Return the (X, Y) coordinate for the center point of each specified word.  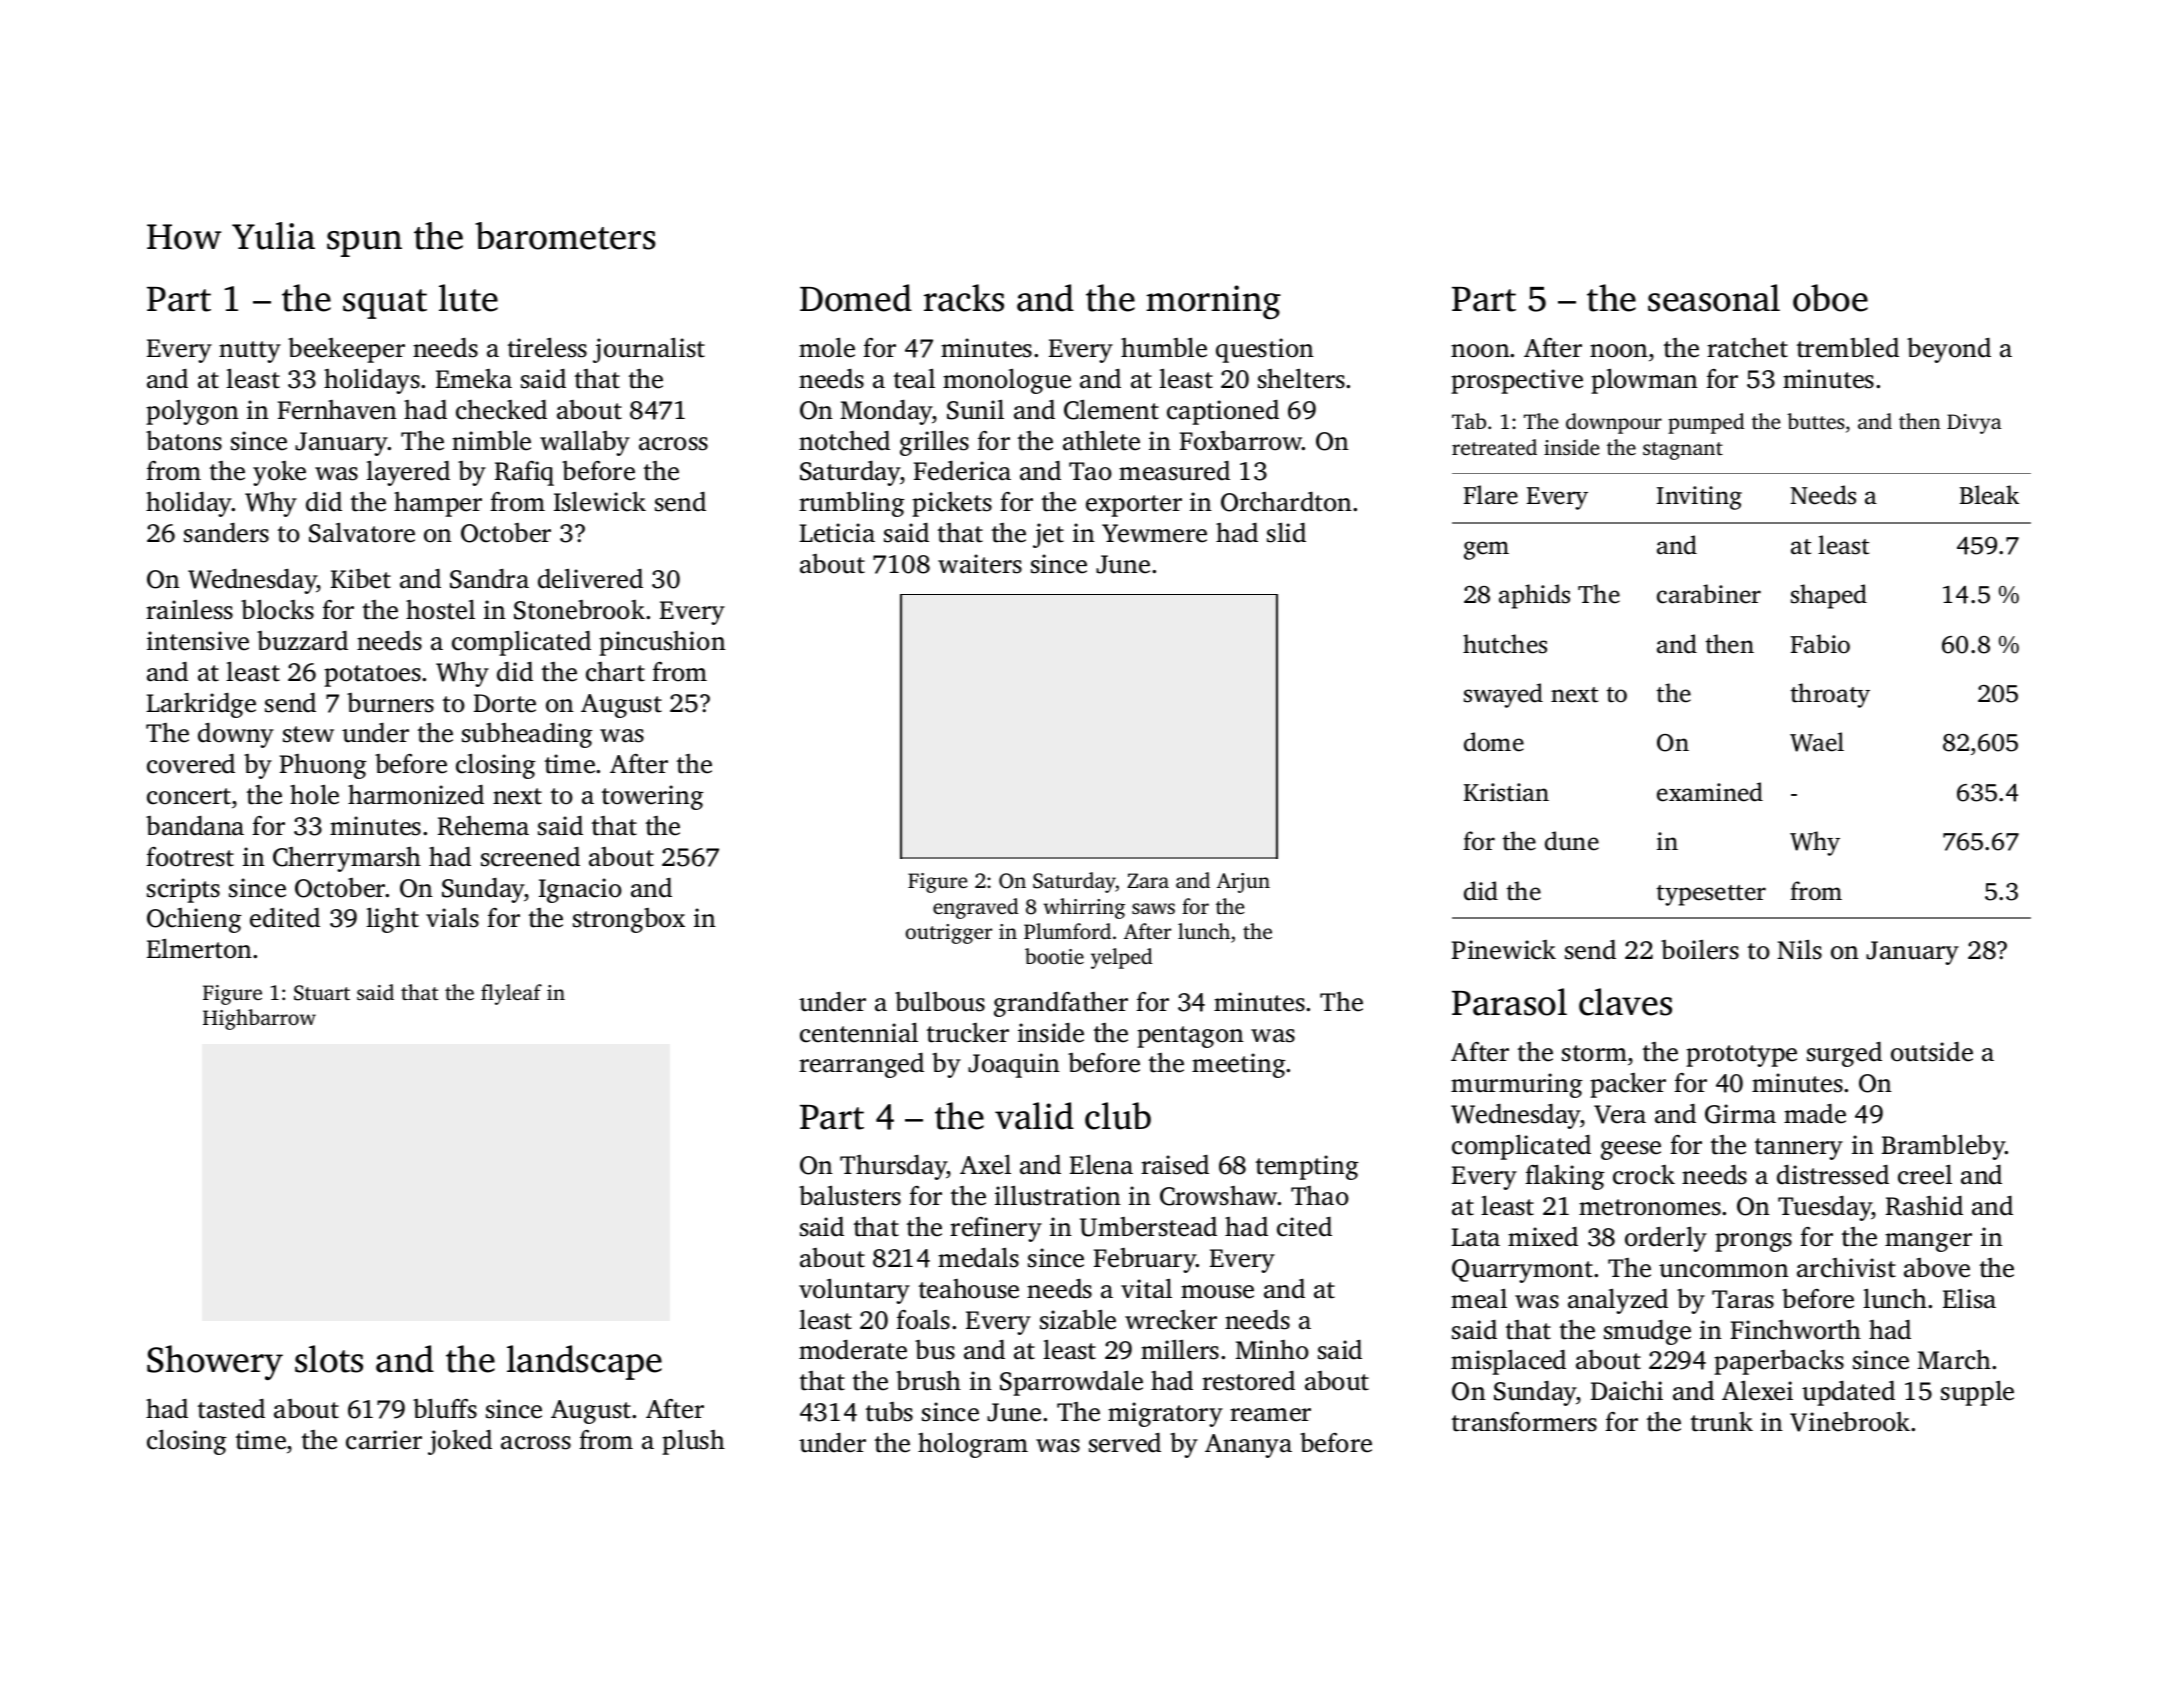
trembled (1848, 348)
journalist (649, 350)
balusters (850, 1196)
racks (964, 298)
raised (1175, 1165)
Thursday (893, 1167)
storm (1594, 1053)
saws (1153, 908)
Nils (1799, 950)
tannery (1799, 1149)
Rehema (483, 826)
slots (329, 1359)
